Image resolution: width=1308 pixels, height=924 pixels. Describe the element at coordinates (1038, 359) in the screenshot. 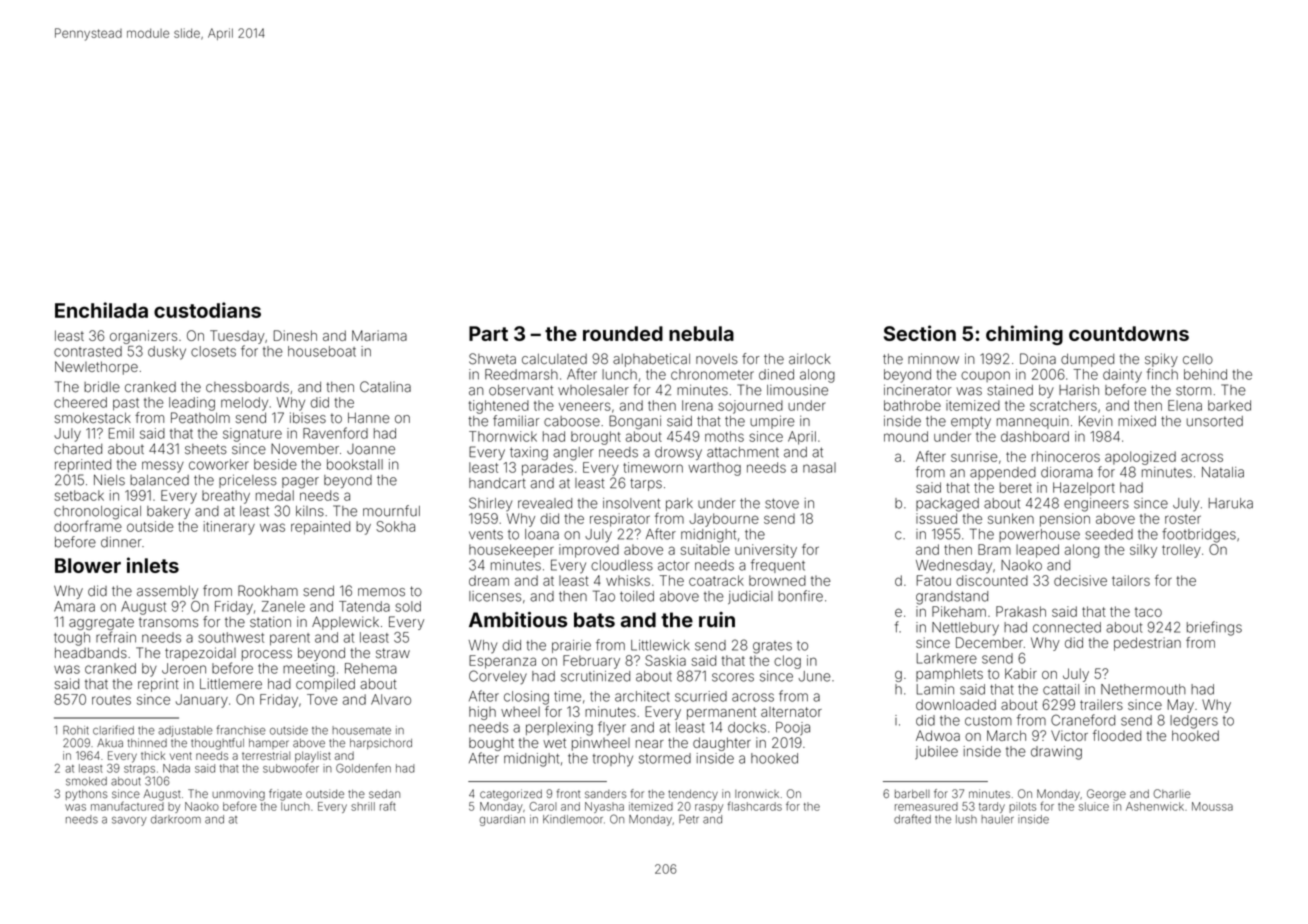

I see `Doina` at that location.
